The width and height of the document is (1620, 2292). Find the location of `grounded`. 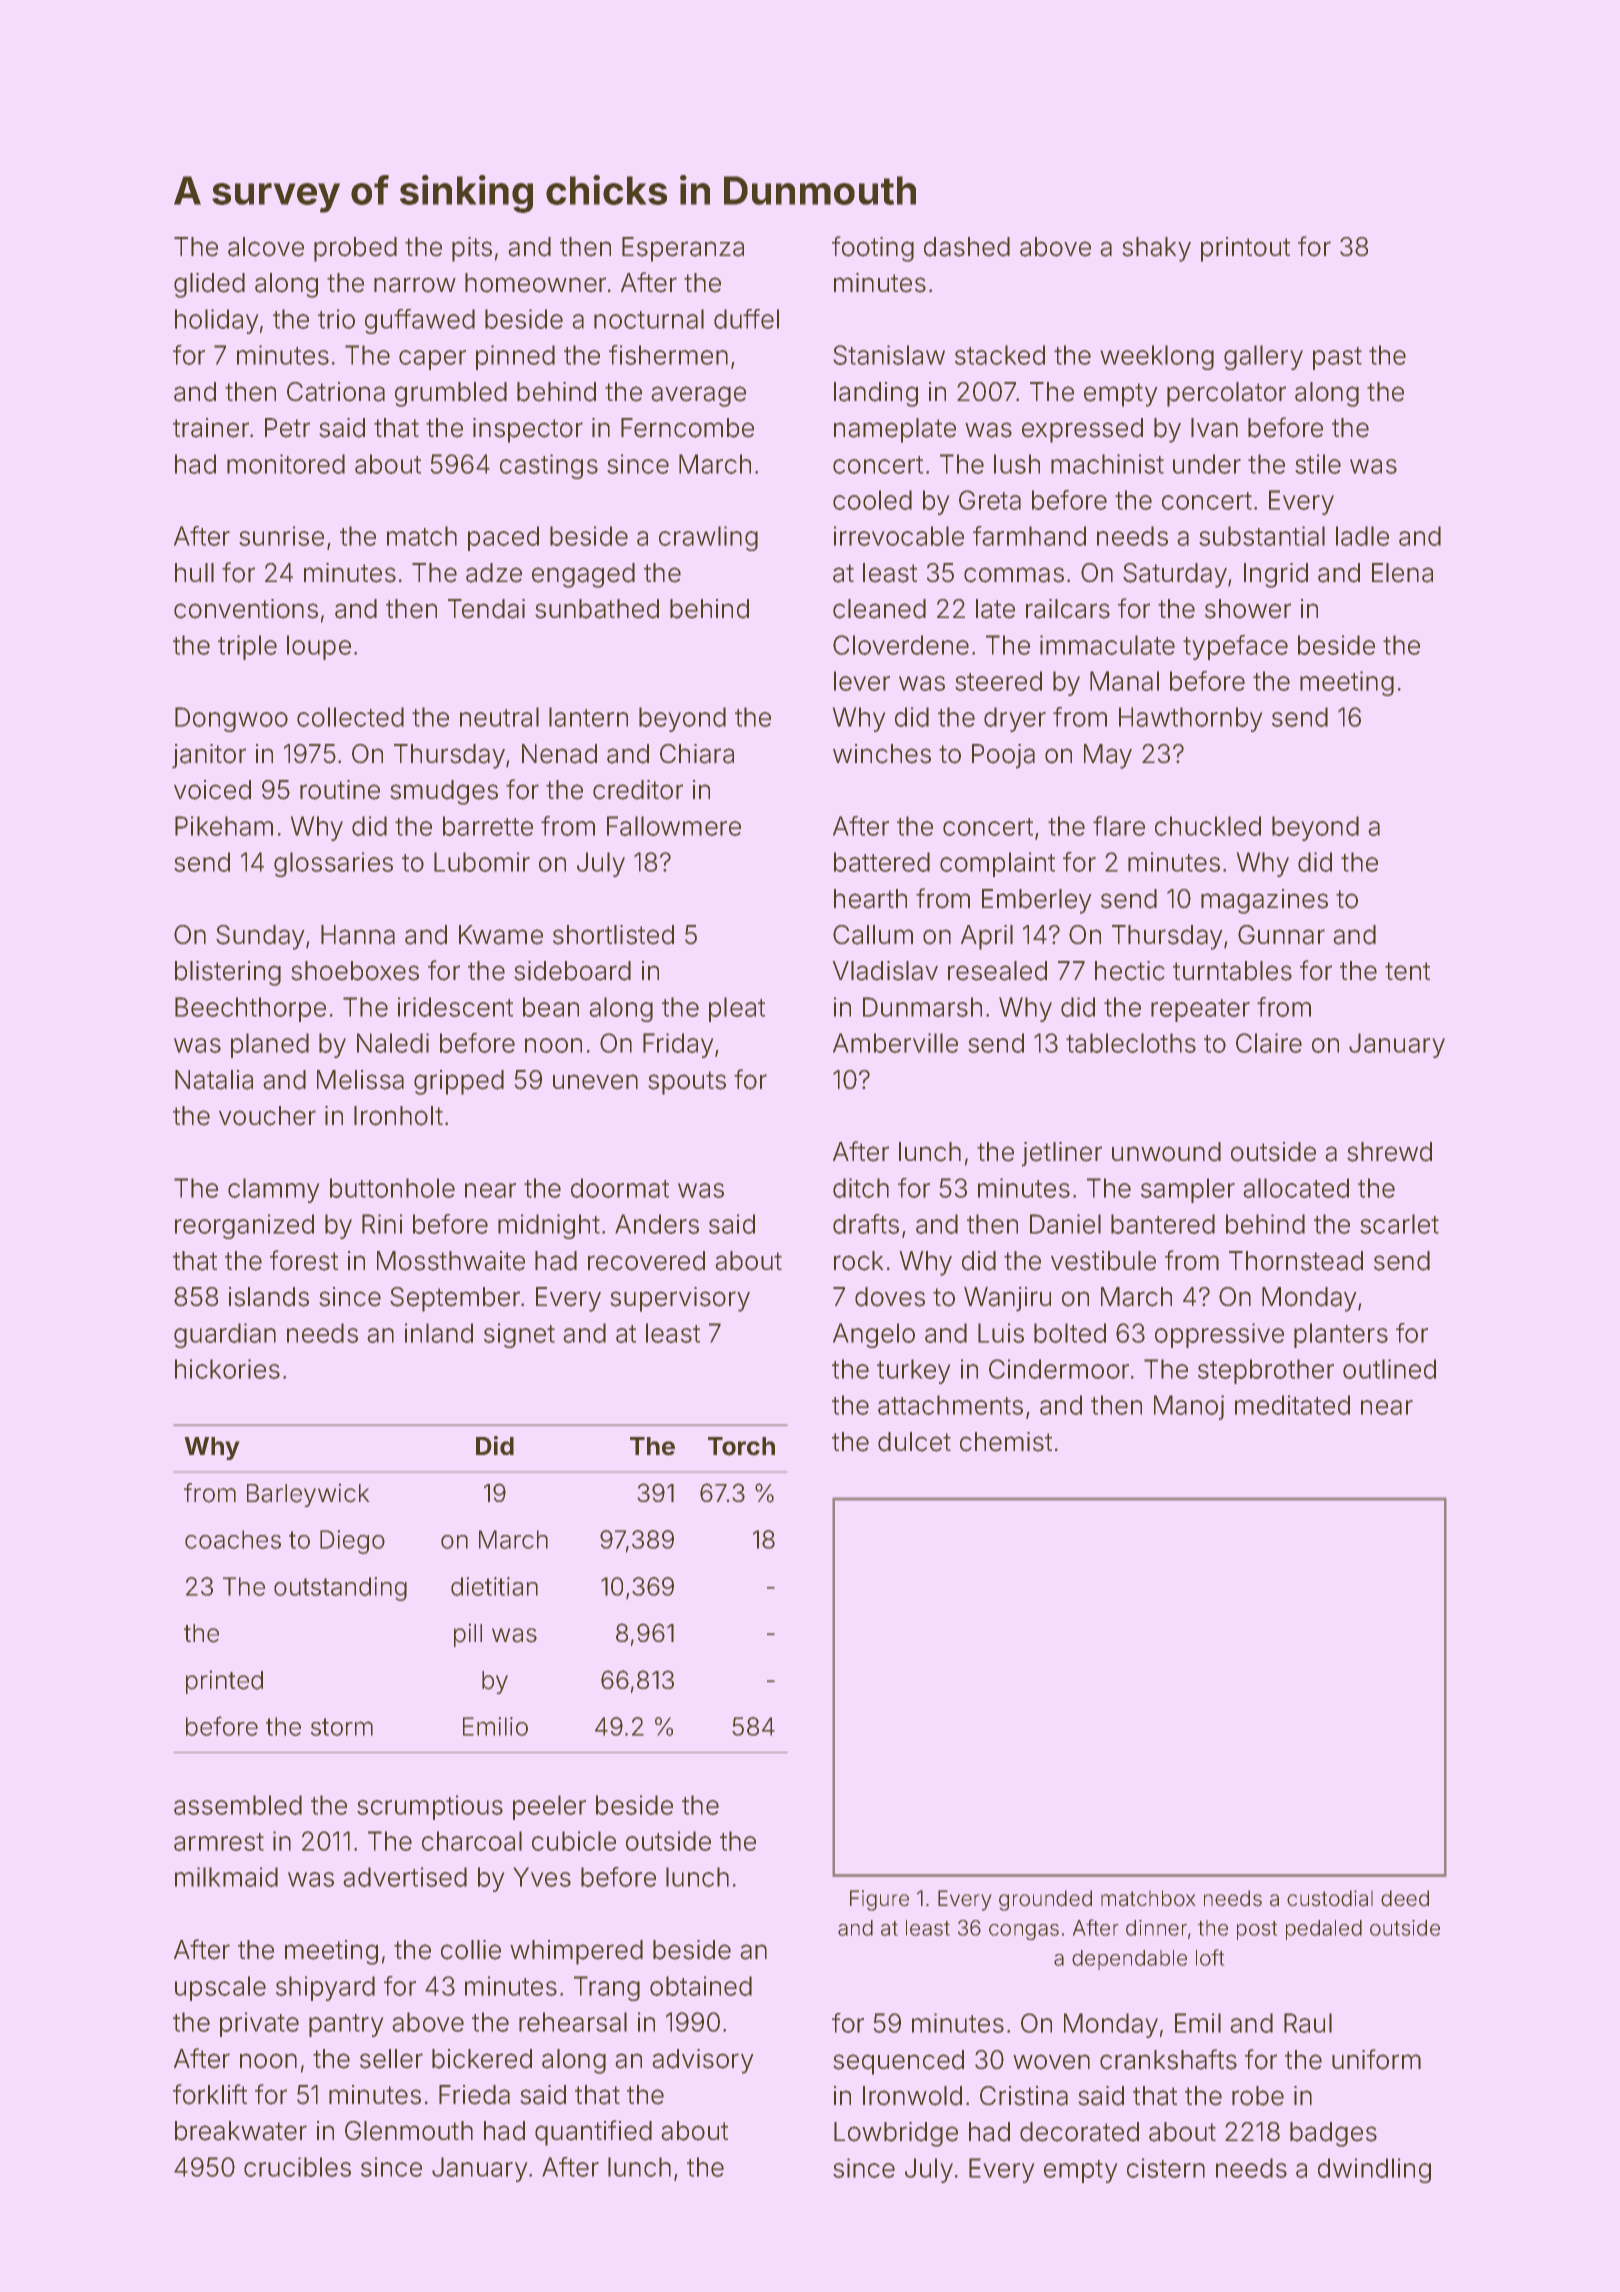

grounded is located at coordinates (1045, 1900).
